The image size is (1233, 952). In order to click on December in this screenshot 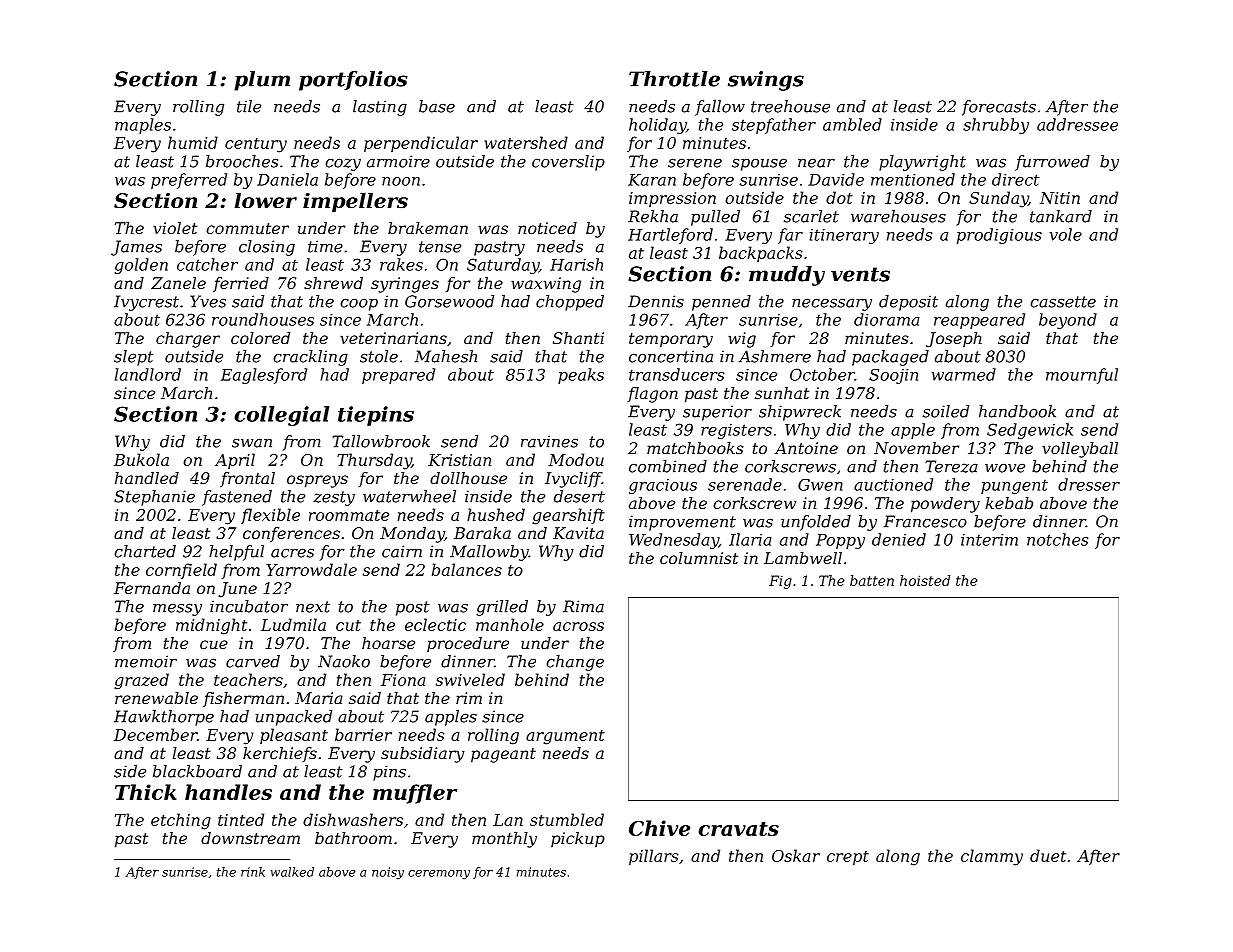, I will do `click(155, 734)`.
